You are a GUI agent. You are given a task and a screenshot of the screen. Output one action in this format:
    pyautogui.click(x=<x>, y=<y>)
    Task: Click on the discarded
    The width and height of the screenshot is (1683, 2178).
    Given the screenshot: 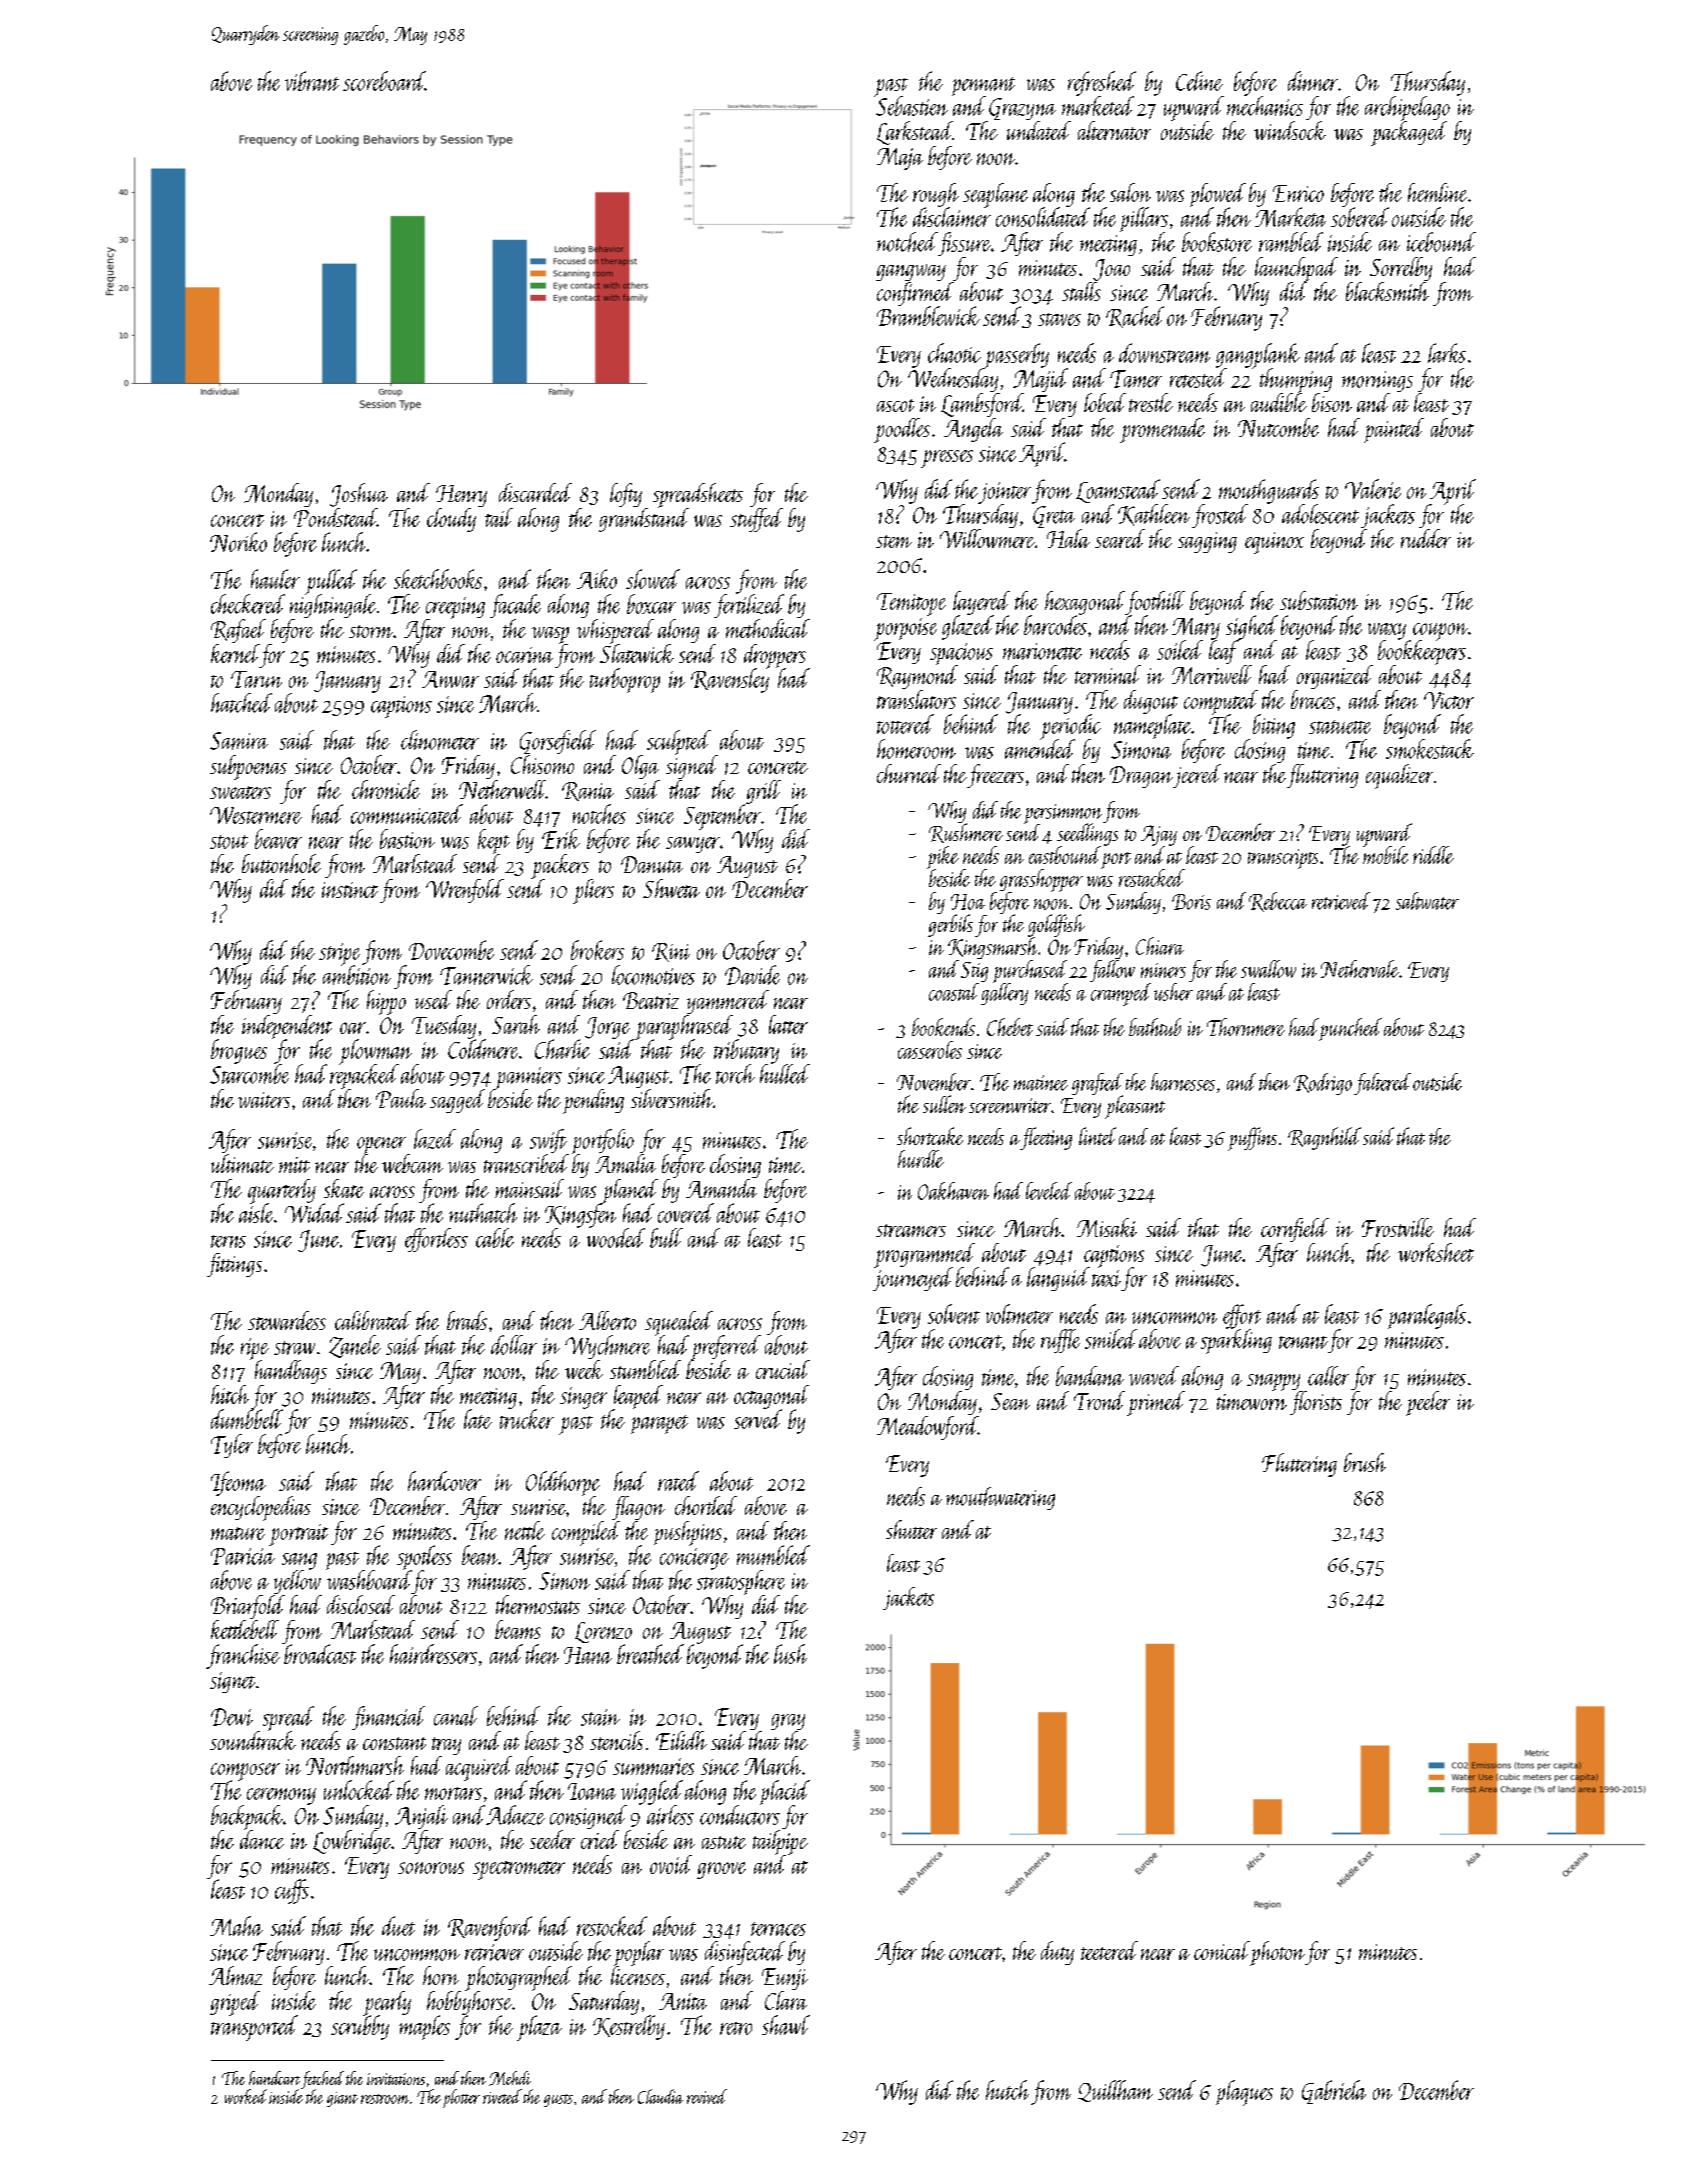 What is the action you would take?
    pyautogui.click(x=535, y=492)
